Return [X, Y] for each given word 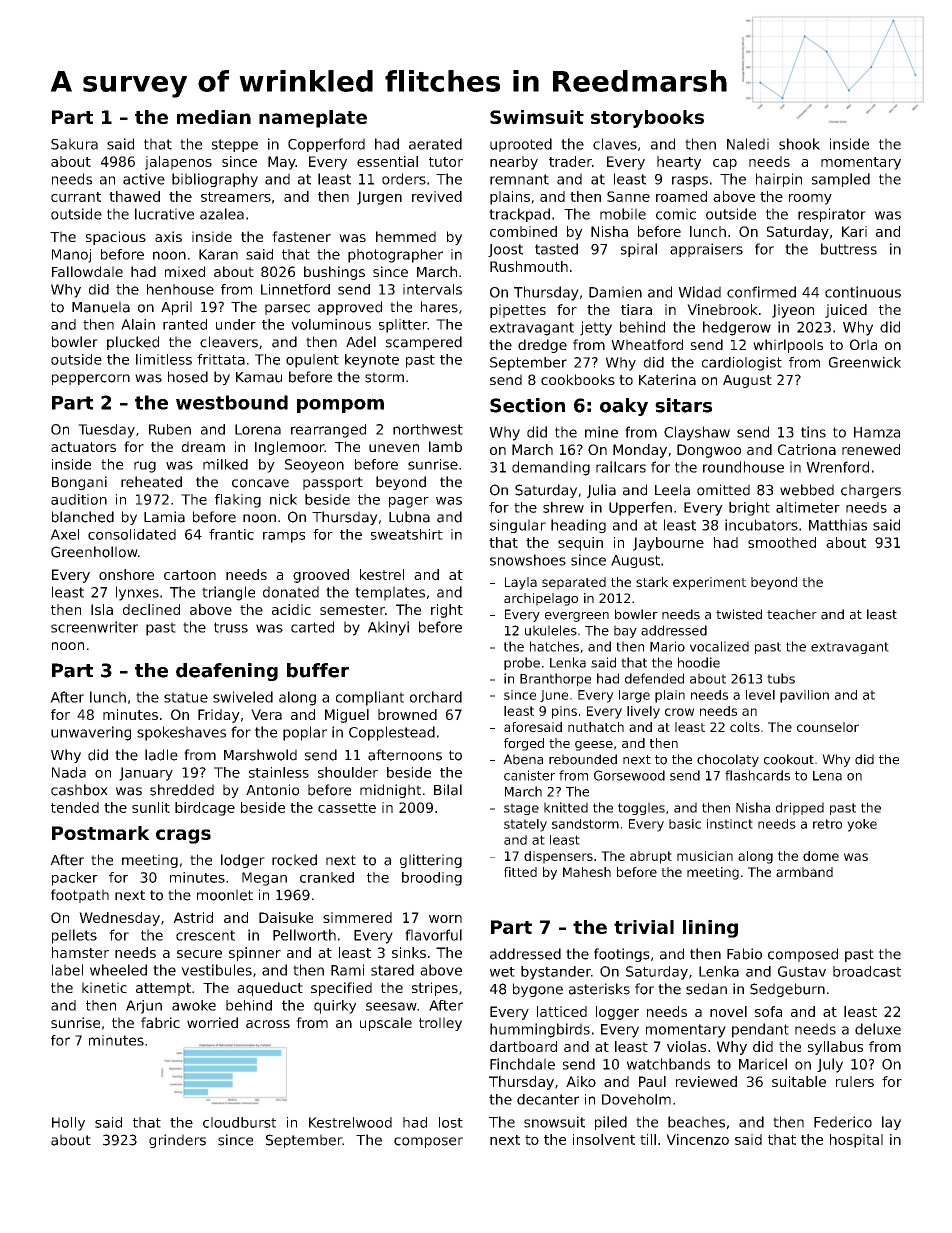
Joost [505, 250]
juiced [846, 311]
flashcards [757, 775]
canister [529, 775]
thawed [134, 196]
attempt [163, 989]
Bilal [448, 790]
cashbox [79, 790]
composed [803, 955]
